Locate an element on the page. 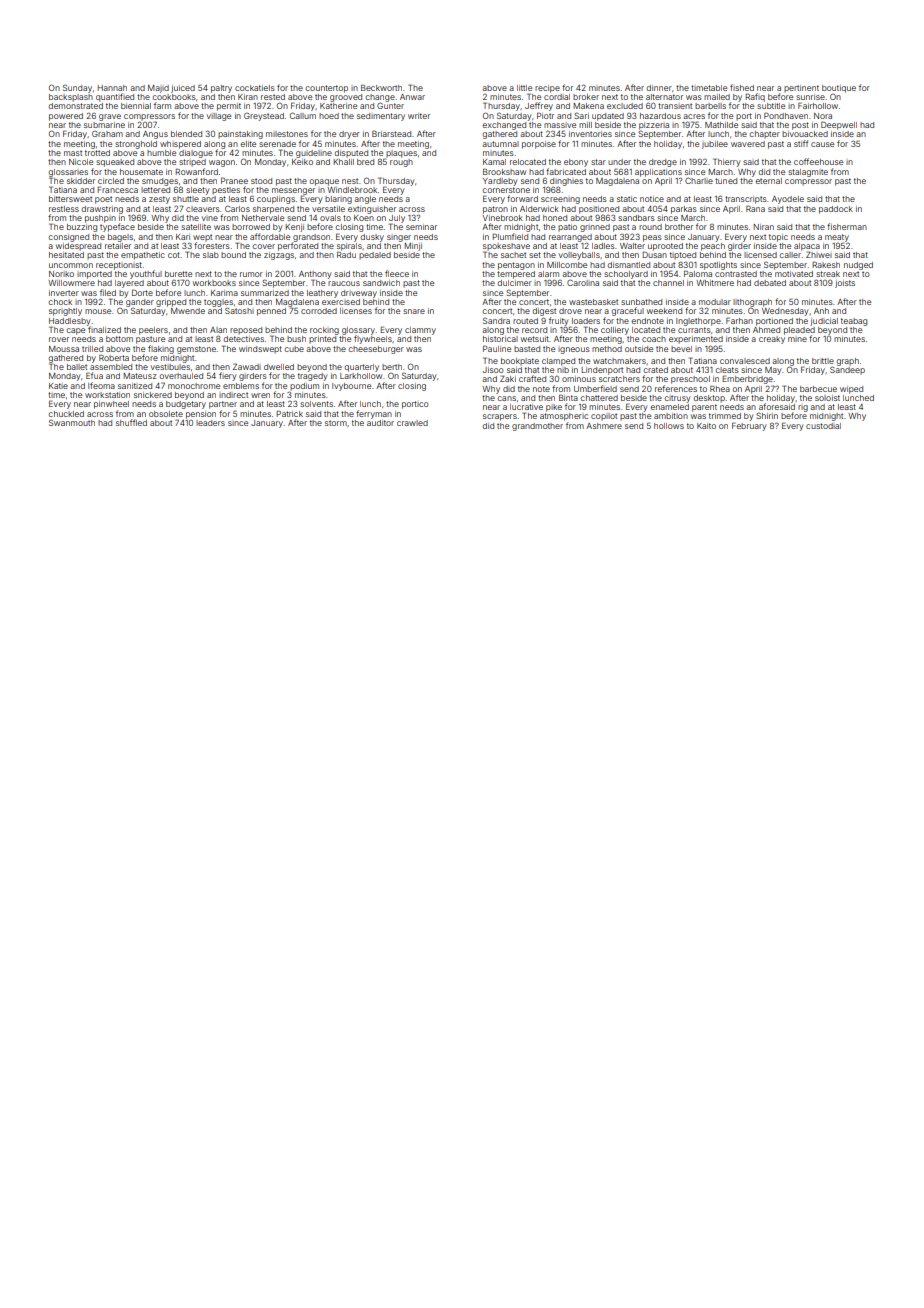 This image has width=924, height=1308. grandmother is located at coordinates (537, 427).
